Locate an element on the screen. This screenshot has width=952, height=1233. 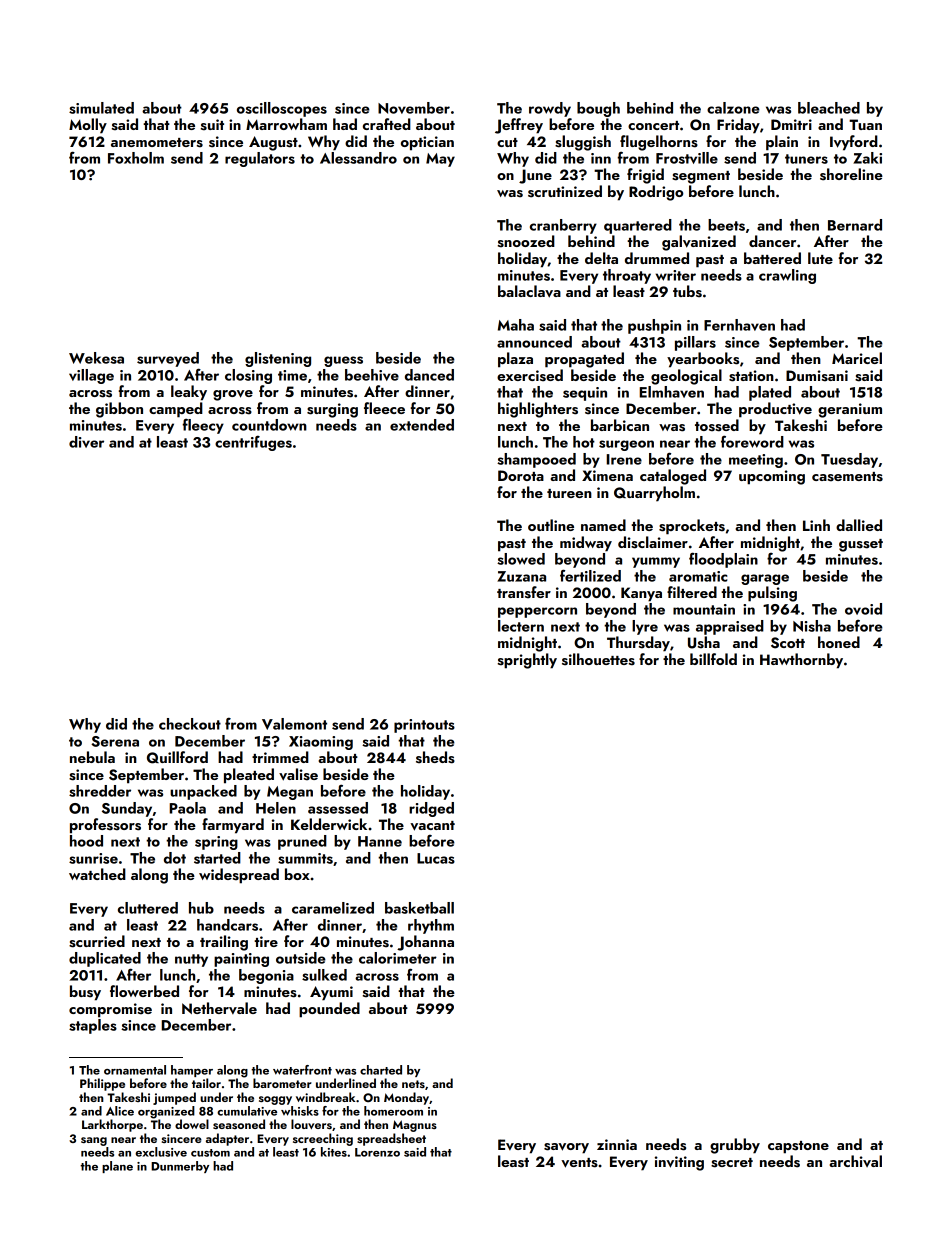
barometer is located at coordinates (282, 1083).
